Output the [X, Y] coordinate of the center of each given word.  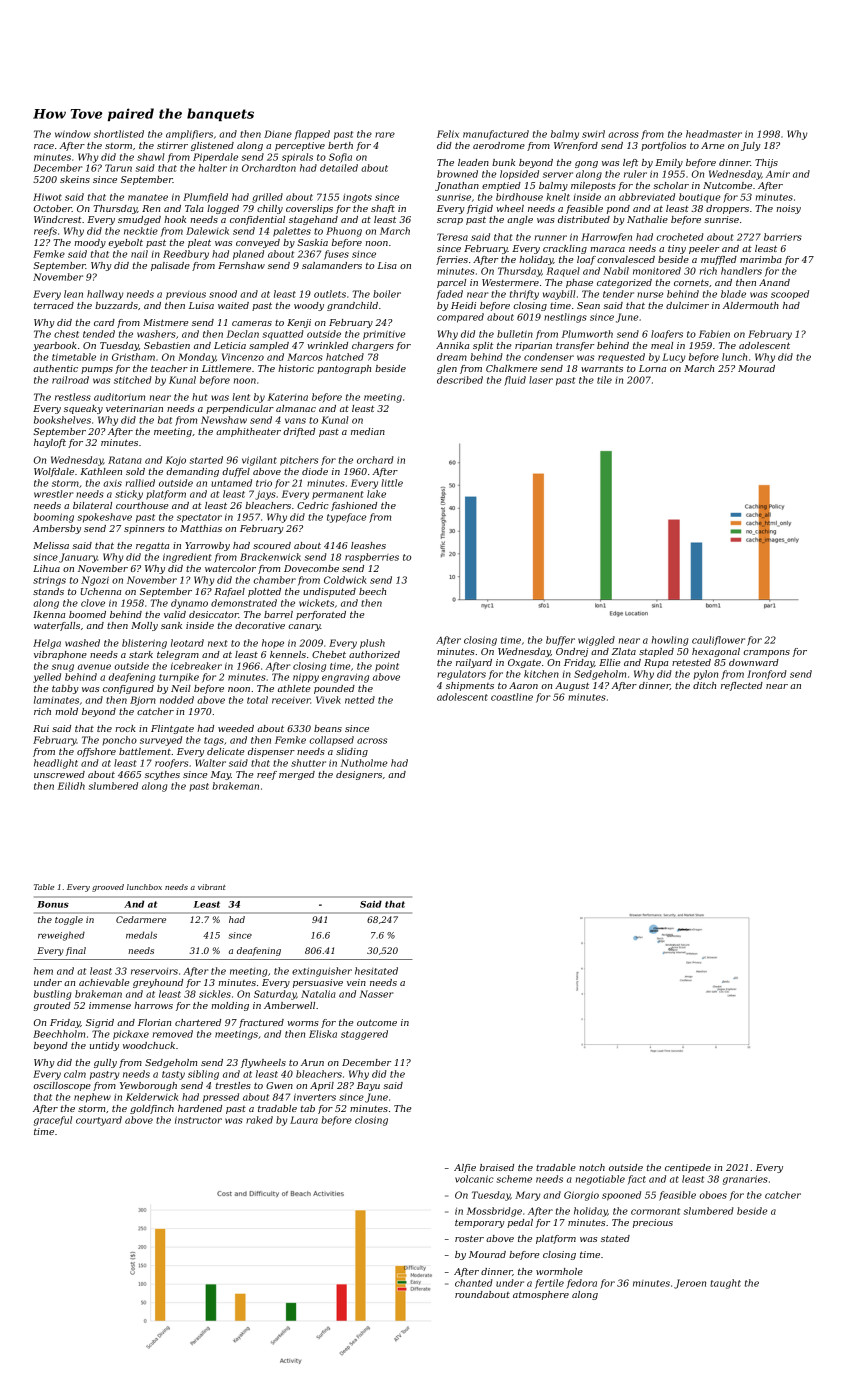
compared [460, 318]
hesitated [376, 971]
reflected [742, 686]
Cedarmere [141, 919]
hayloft [50, 443]
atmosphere [541, 1295]
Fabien [714, 334]
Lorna [652, 368]
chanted [474, 1283]
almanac [296, 408]
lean [73, 294]
